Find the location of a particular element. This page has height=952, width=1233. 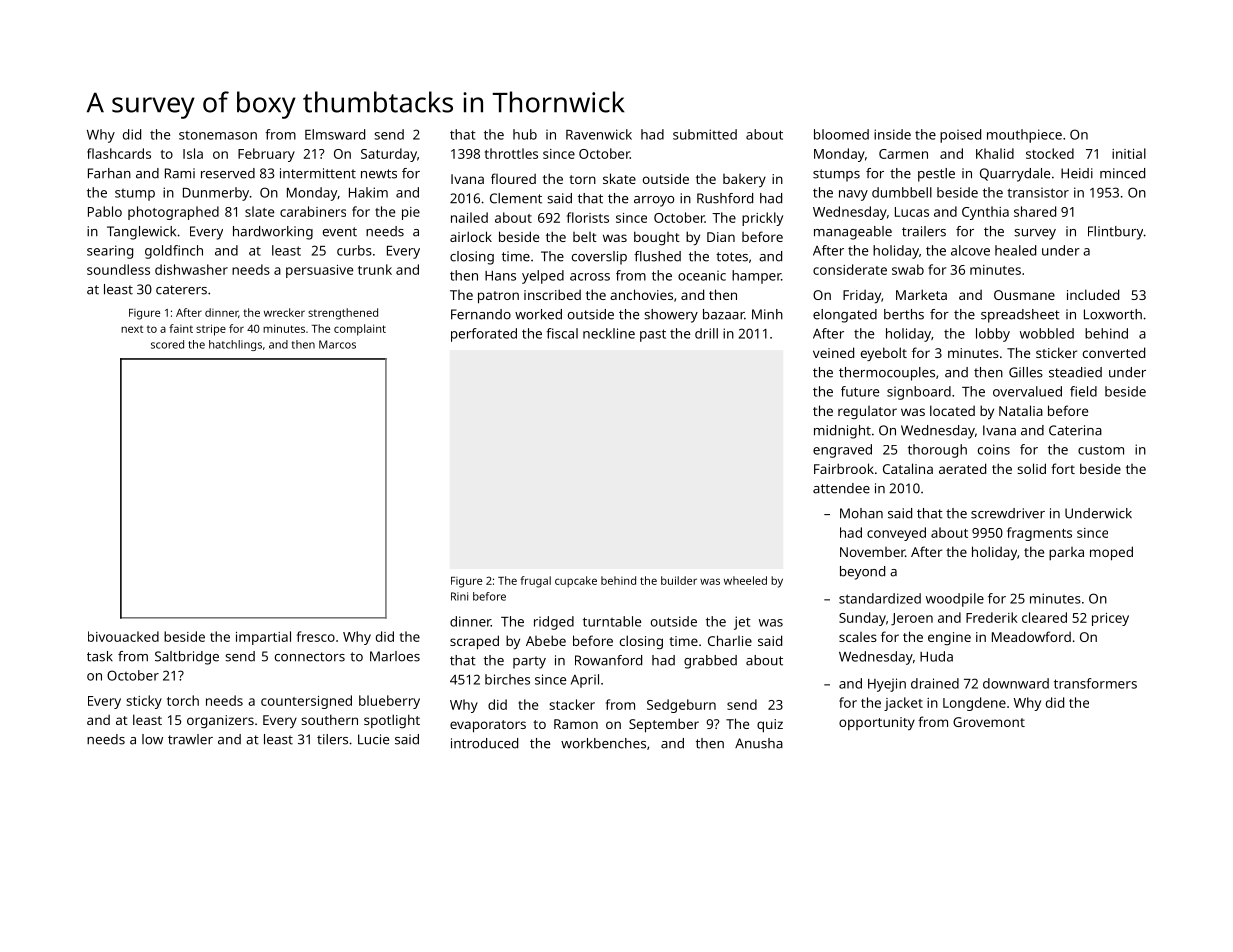

grabbed is located at coordinates (710, 662).
